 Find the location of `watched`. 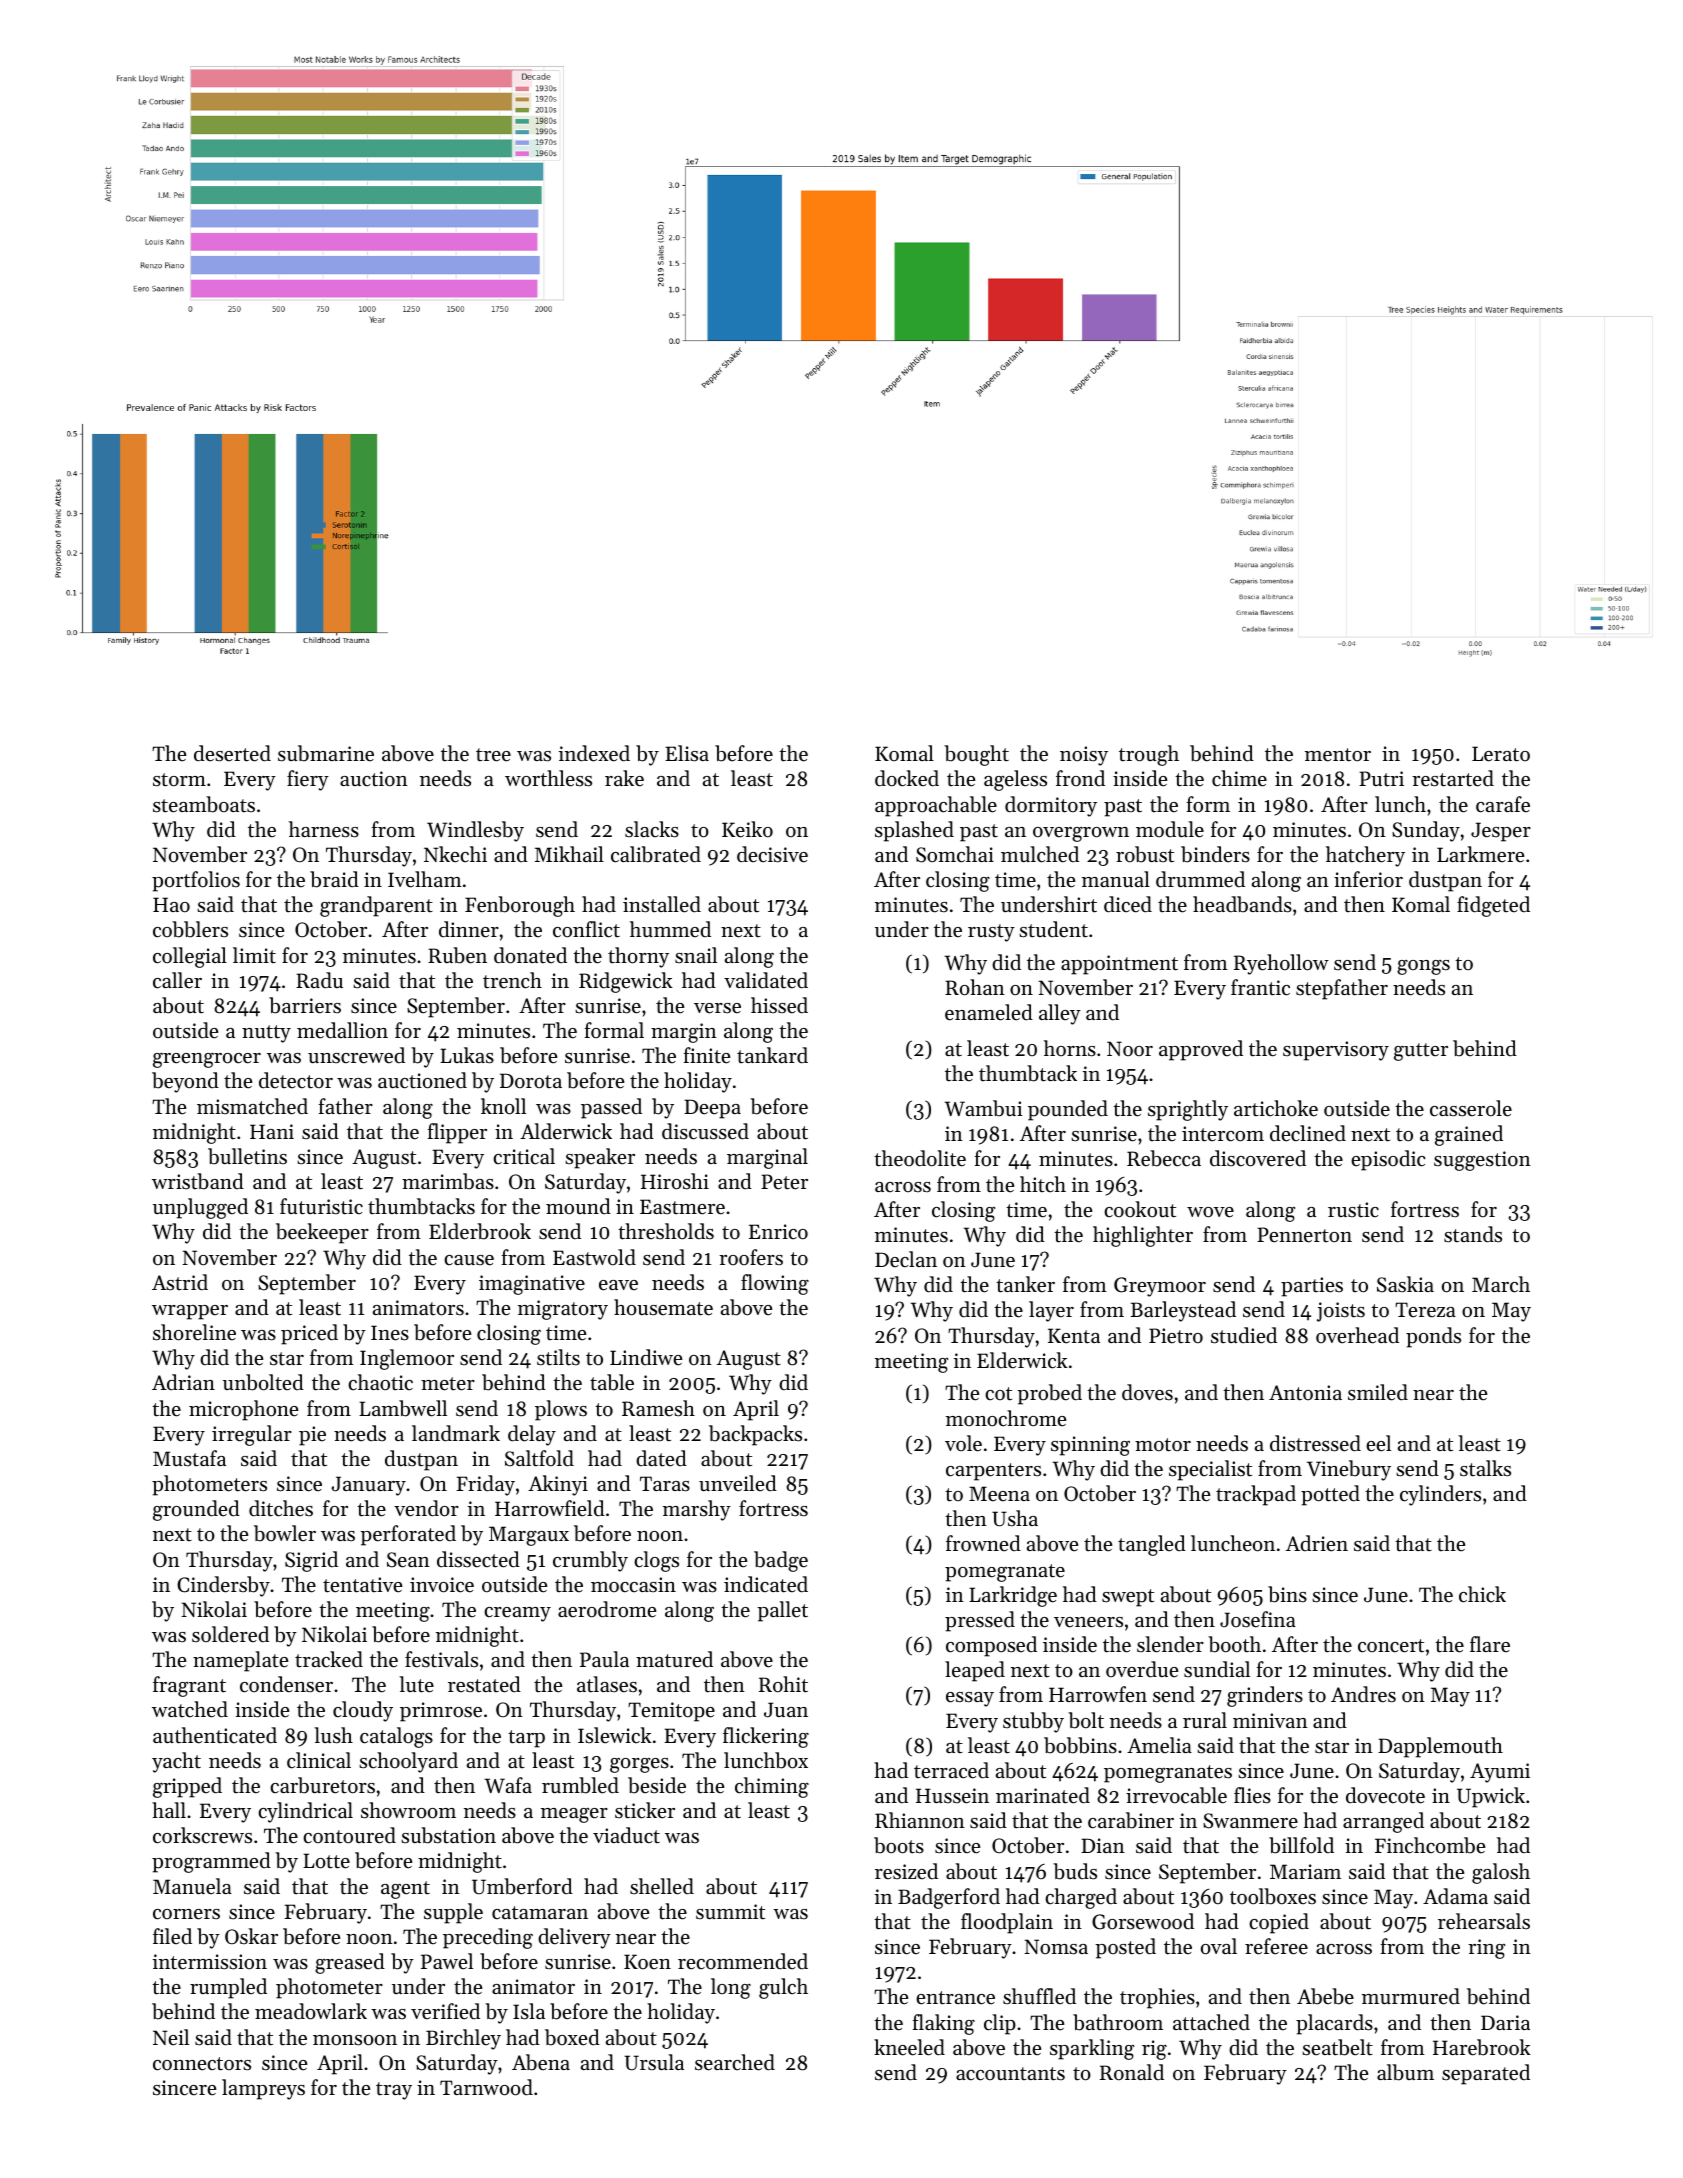

watched is located at coordinates (190, 1709).
